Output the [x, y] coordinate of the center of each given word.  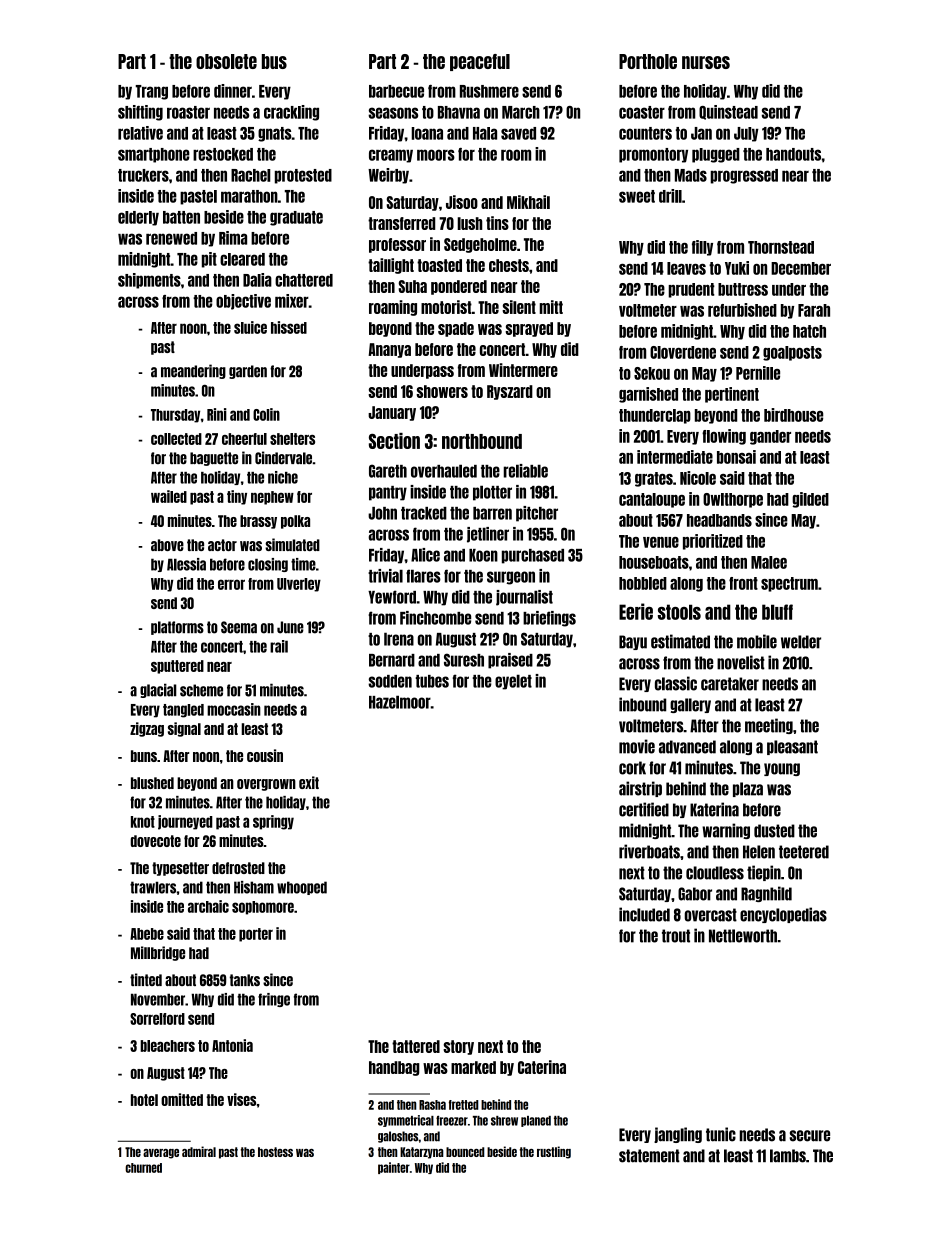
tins [497, 223]
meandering [193, 371]
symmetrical [406, 1121]
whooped [302, 888]
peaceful [480, 62]
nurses [706, 62]
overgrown [266, 785]
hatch [809, 331]
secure [809, 1136]
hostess [275, 1152]
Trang [152, 92]
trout [676, 936]
